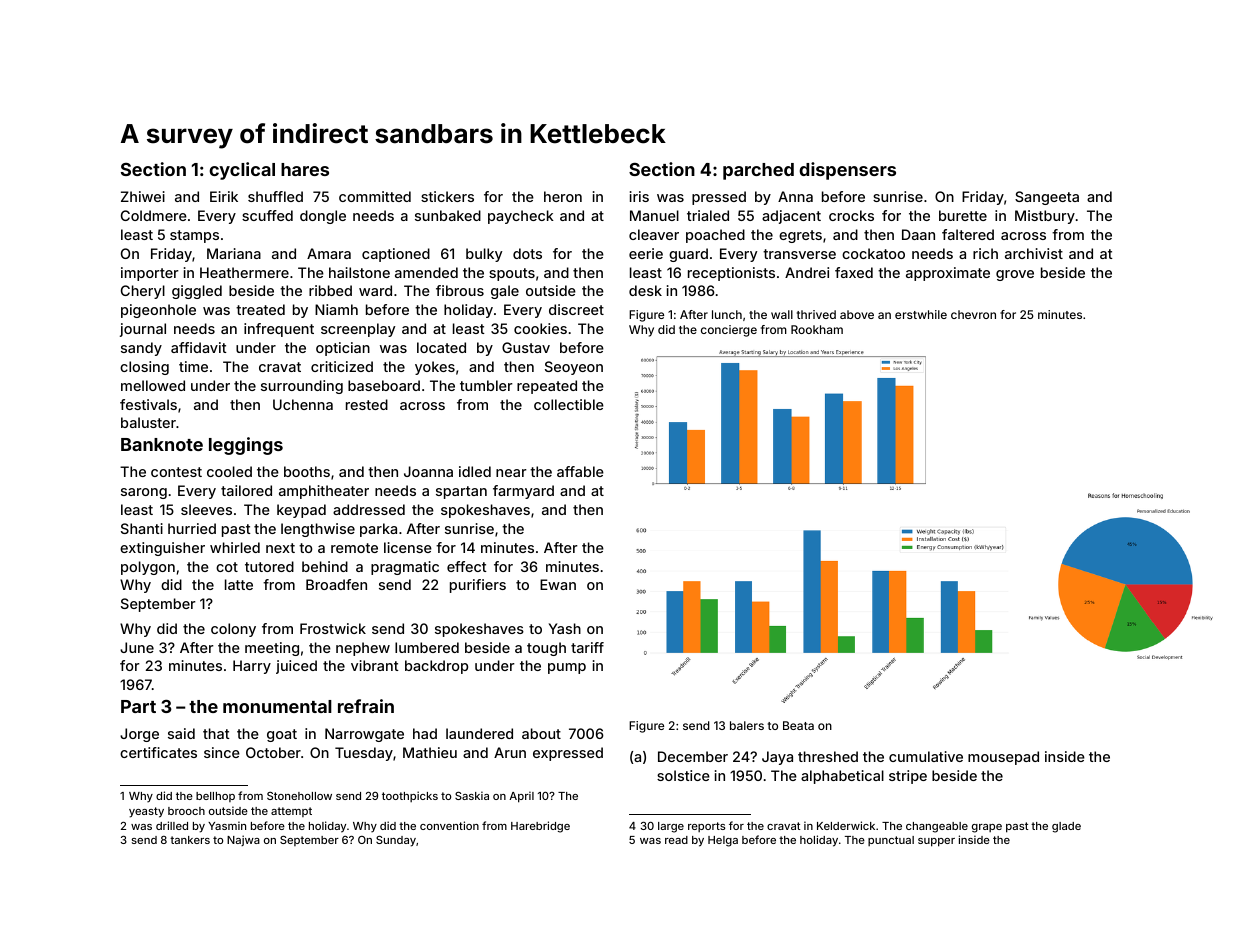 This screenshot has height=952, width=1233. I want to click on optician, so click(343, 349).
